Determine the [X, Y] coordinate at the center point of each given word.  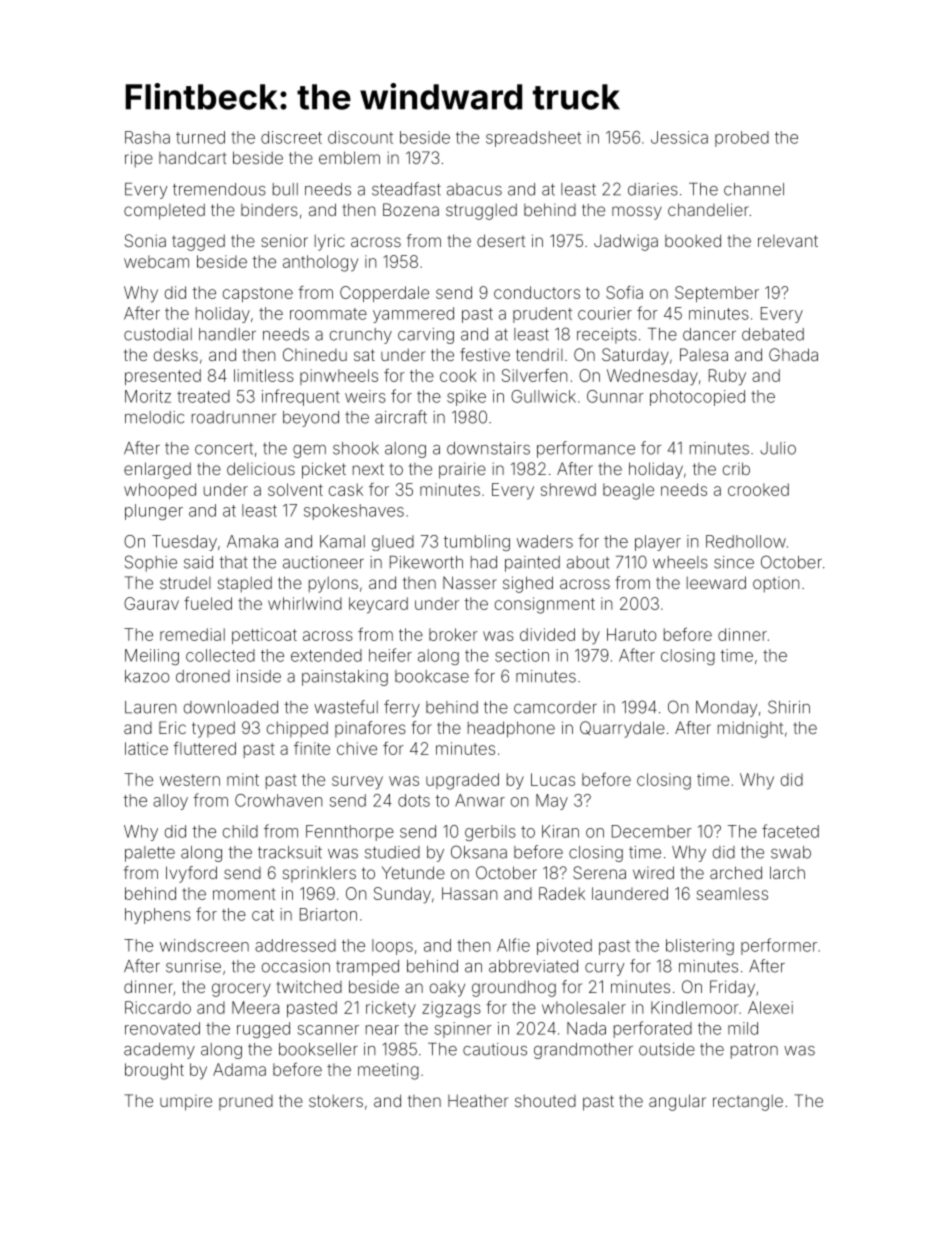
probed [742, 139]
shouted [545, 1101]
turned [200, 137]
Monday [726, 709]
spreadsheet [533, 139]
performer [779, 946]
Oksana [479, 852]
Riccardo [158, 1007]
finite [312, 748]
